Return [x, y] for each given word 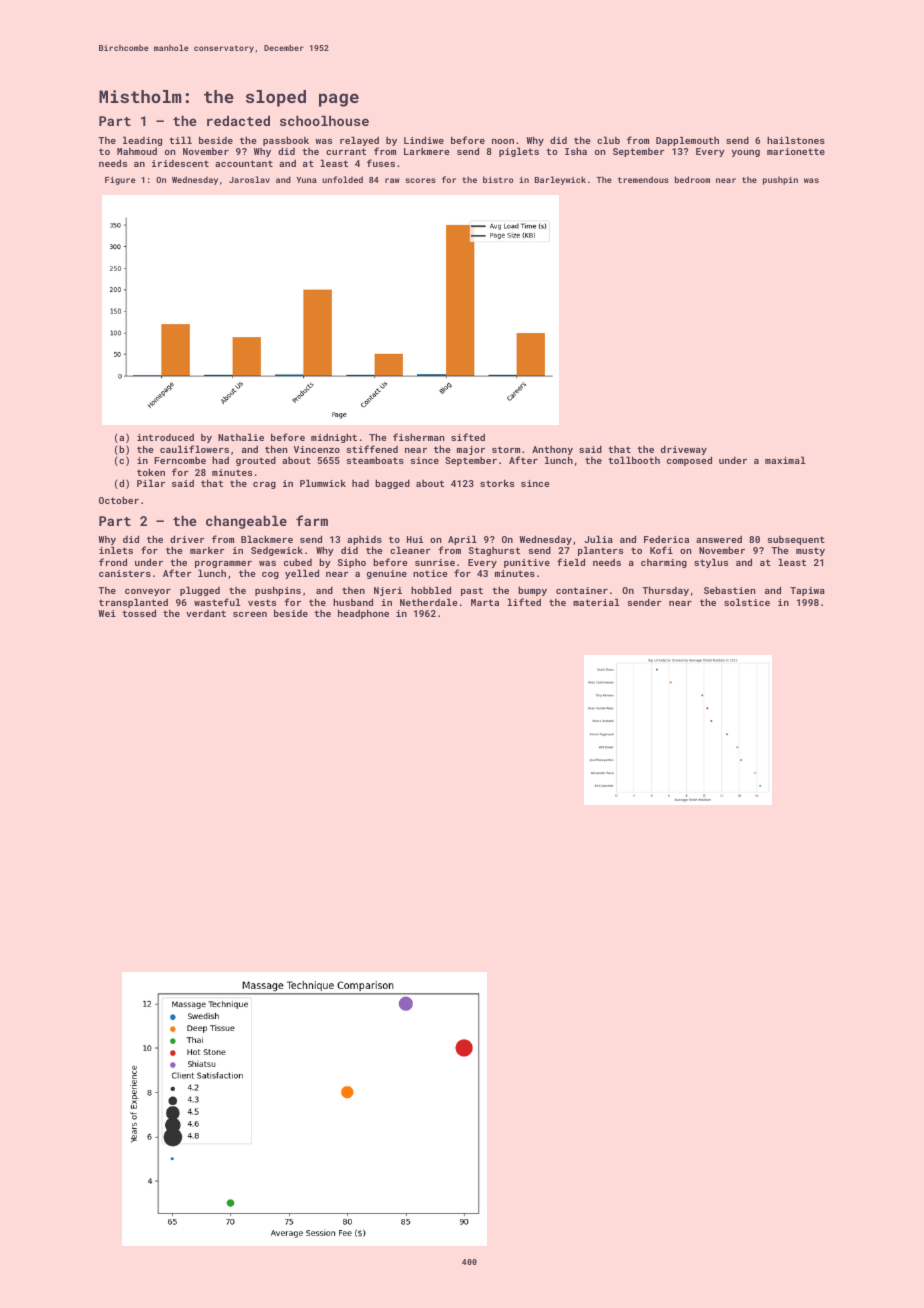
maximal [785, 460]
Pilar [151, 483]
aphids [364, 540]
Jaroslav [249, 179]
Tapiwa [807, 591]
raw [392, 180]
